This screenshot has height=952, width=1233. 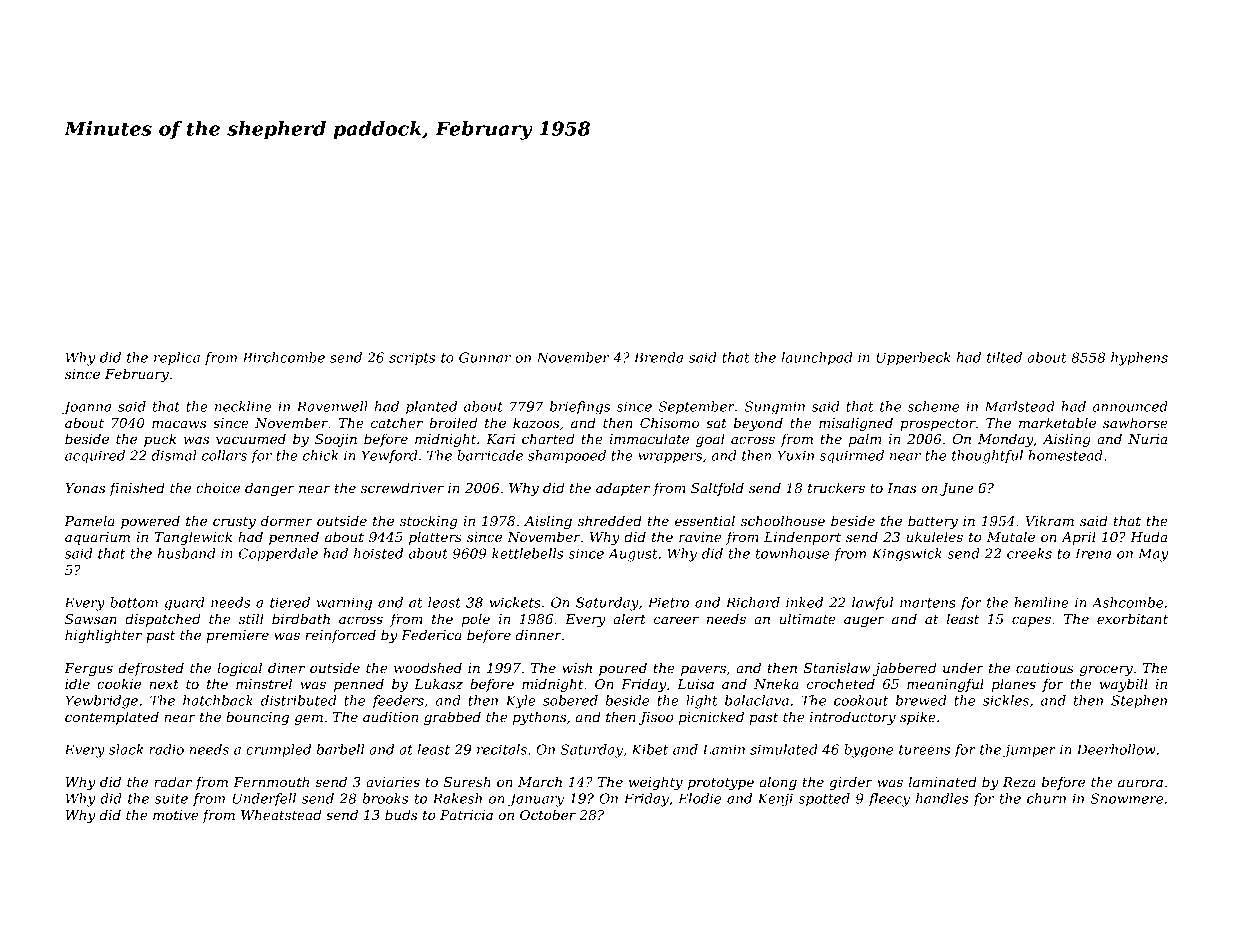 What do you see at coordinates (938, 425) in the screenshot?
I see `prospector` at bounding box center [938, 425].
